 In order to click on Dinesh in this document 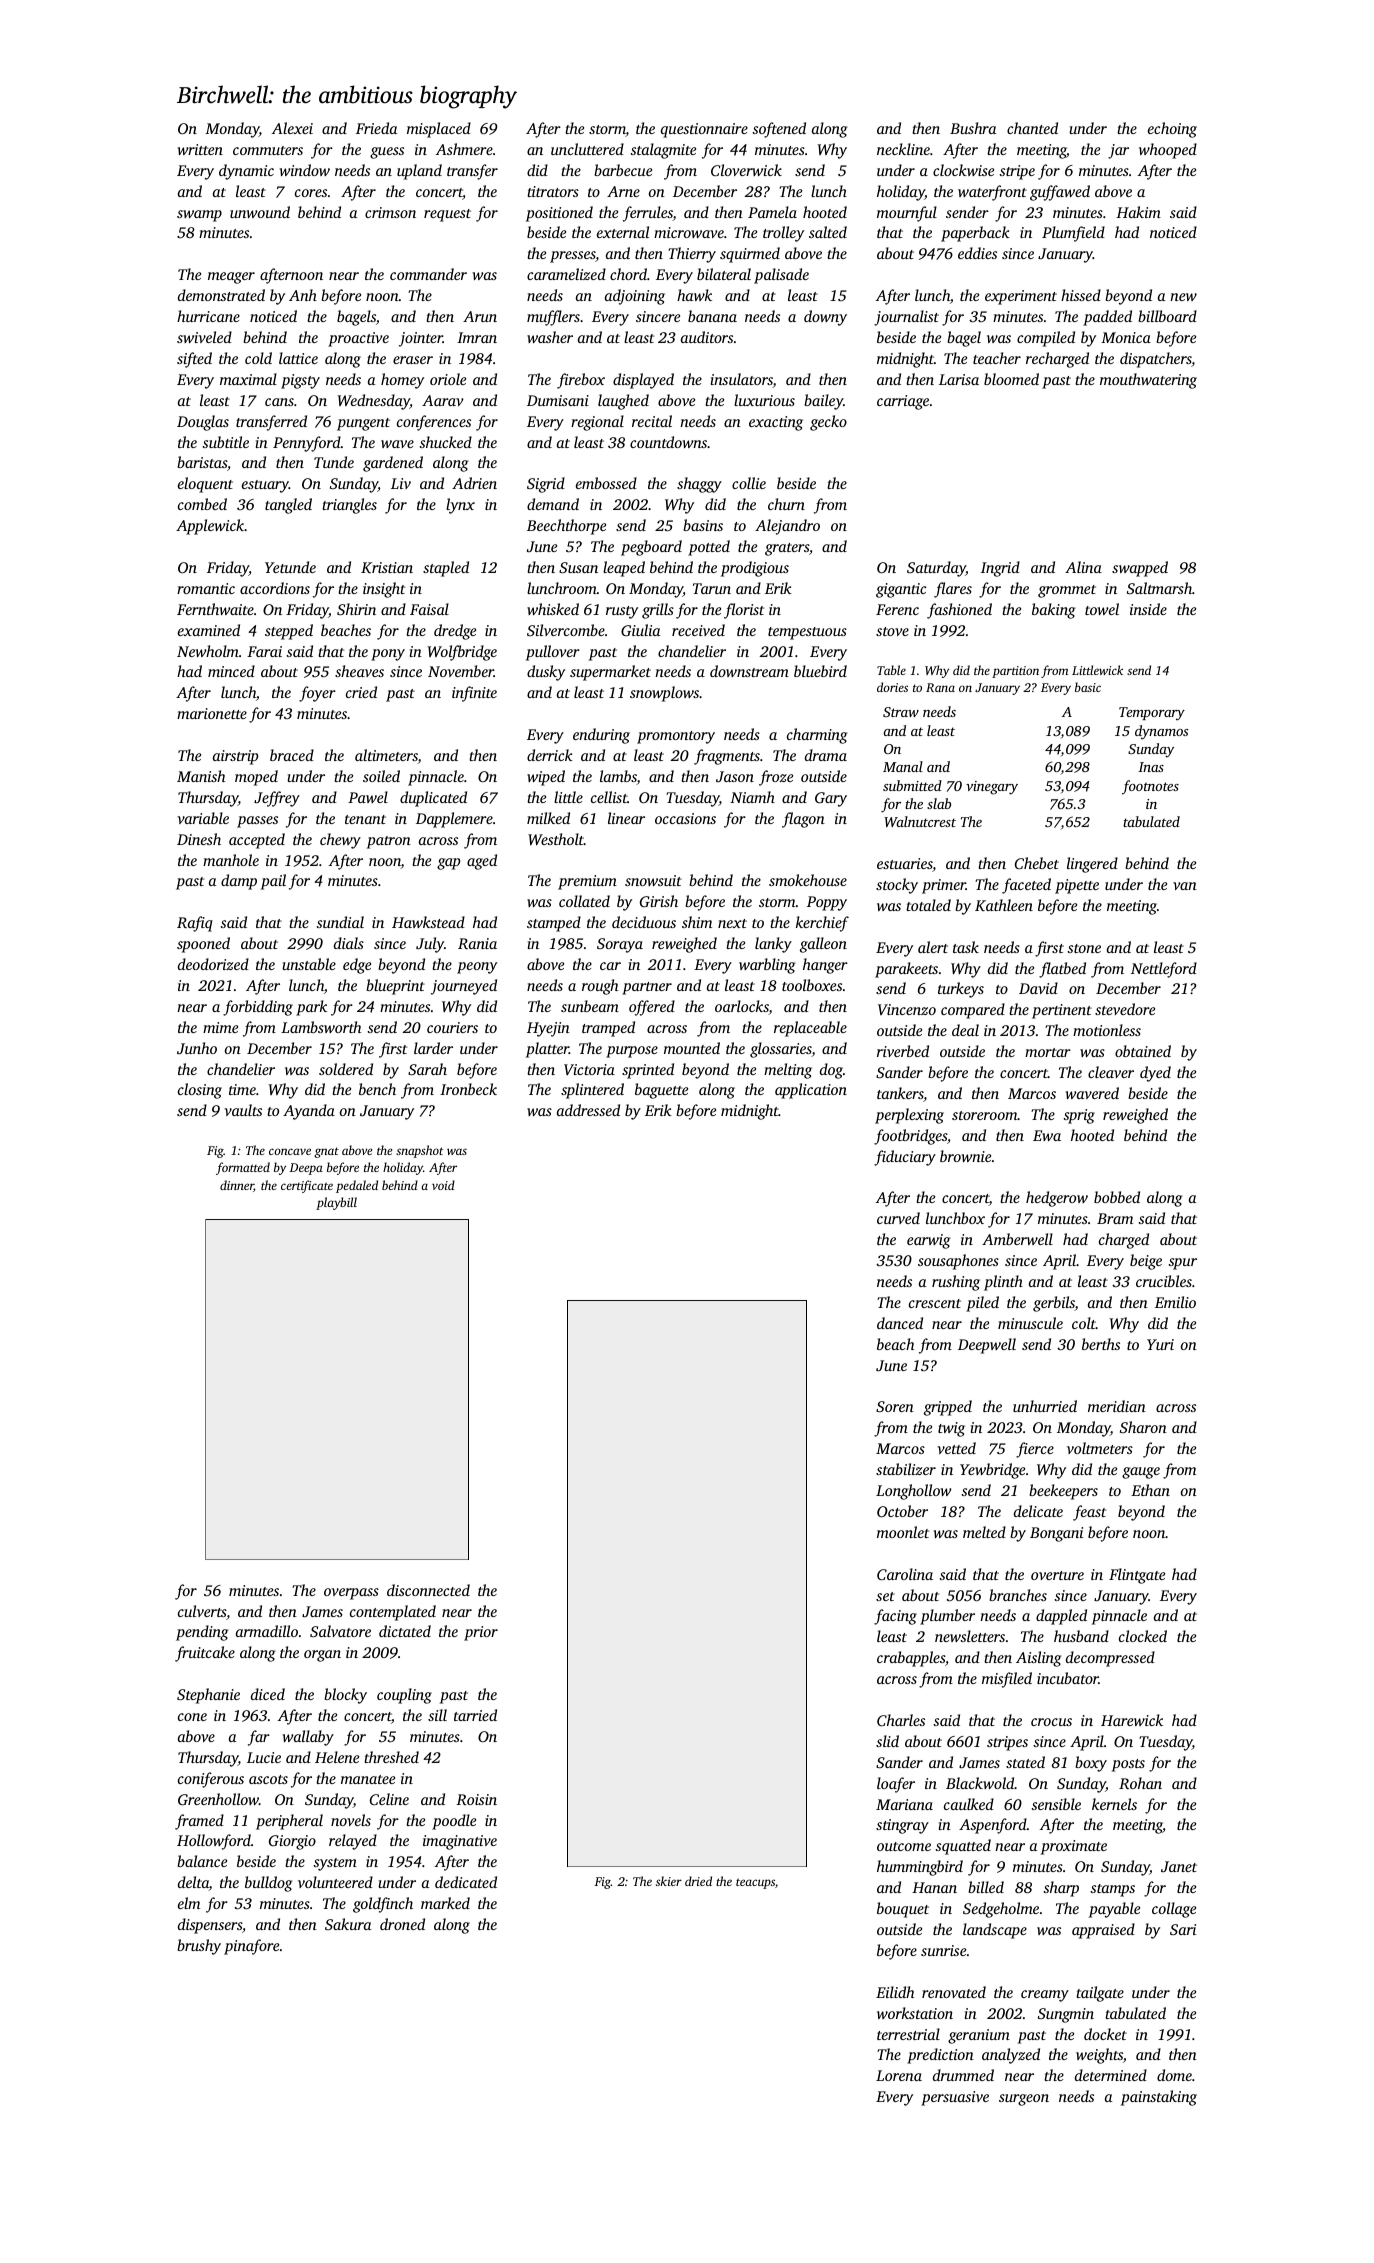, I will do `click(199, 839)`.
